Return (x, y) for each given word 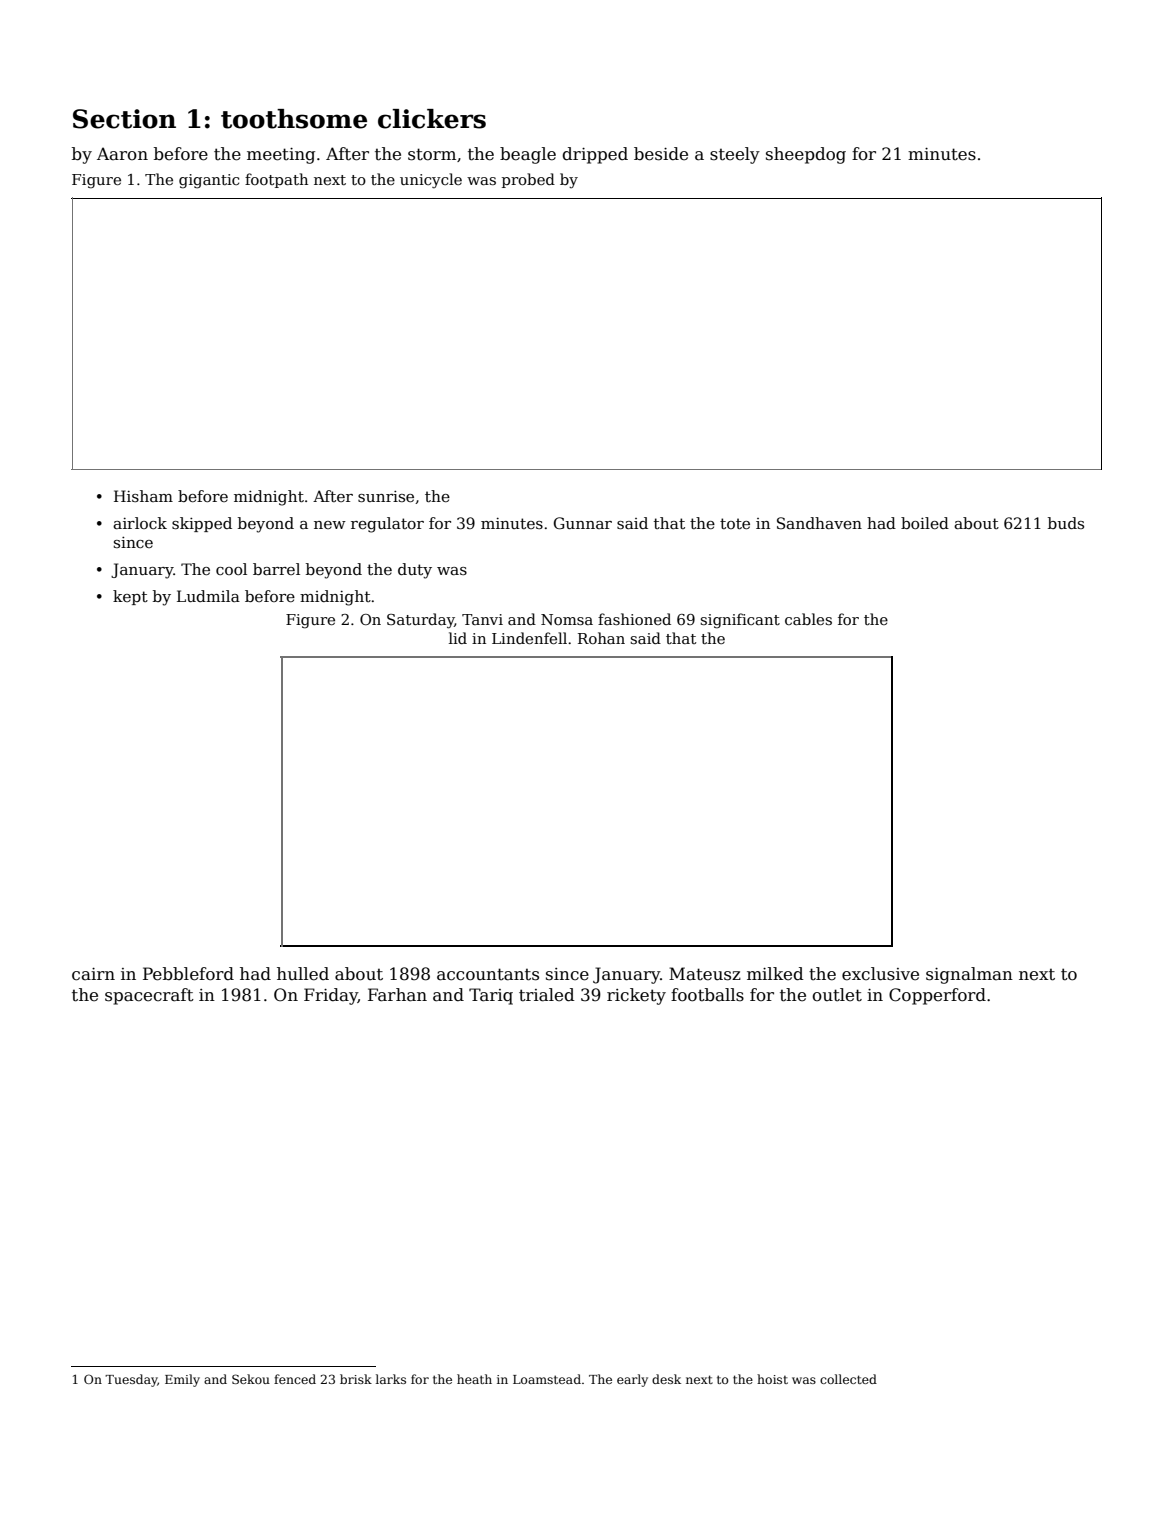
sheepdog (806, 155)
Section (124, 119)
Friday (331, 996)
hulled (303, 974)
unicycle (431, 181)
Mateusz (705, 974)
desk (666, 1379)
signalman (969, 975)
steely (735, 155)
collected (848, 1379)
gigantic (209, 181)
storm (432, 154)
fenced (295, 1379)
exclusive (880, 974)
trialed (547, 995)
